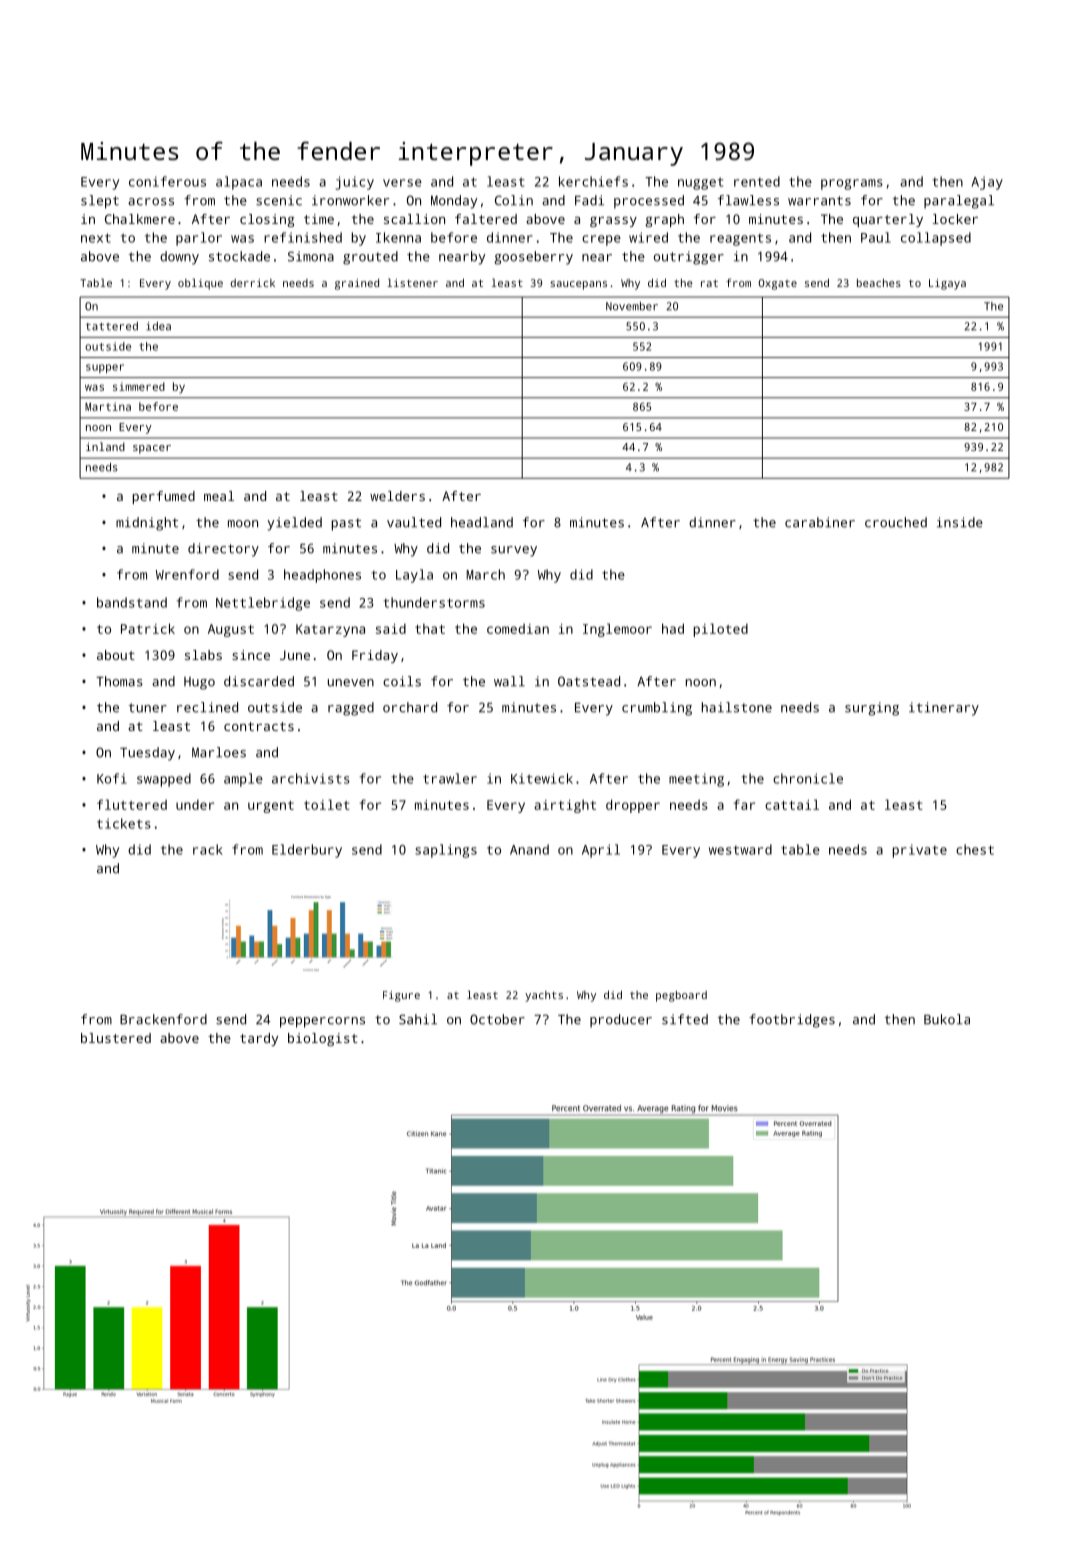  Describe the element at coordinates (613, 222) in the document. I see `grassy` at that location.
